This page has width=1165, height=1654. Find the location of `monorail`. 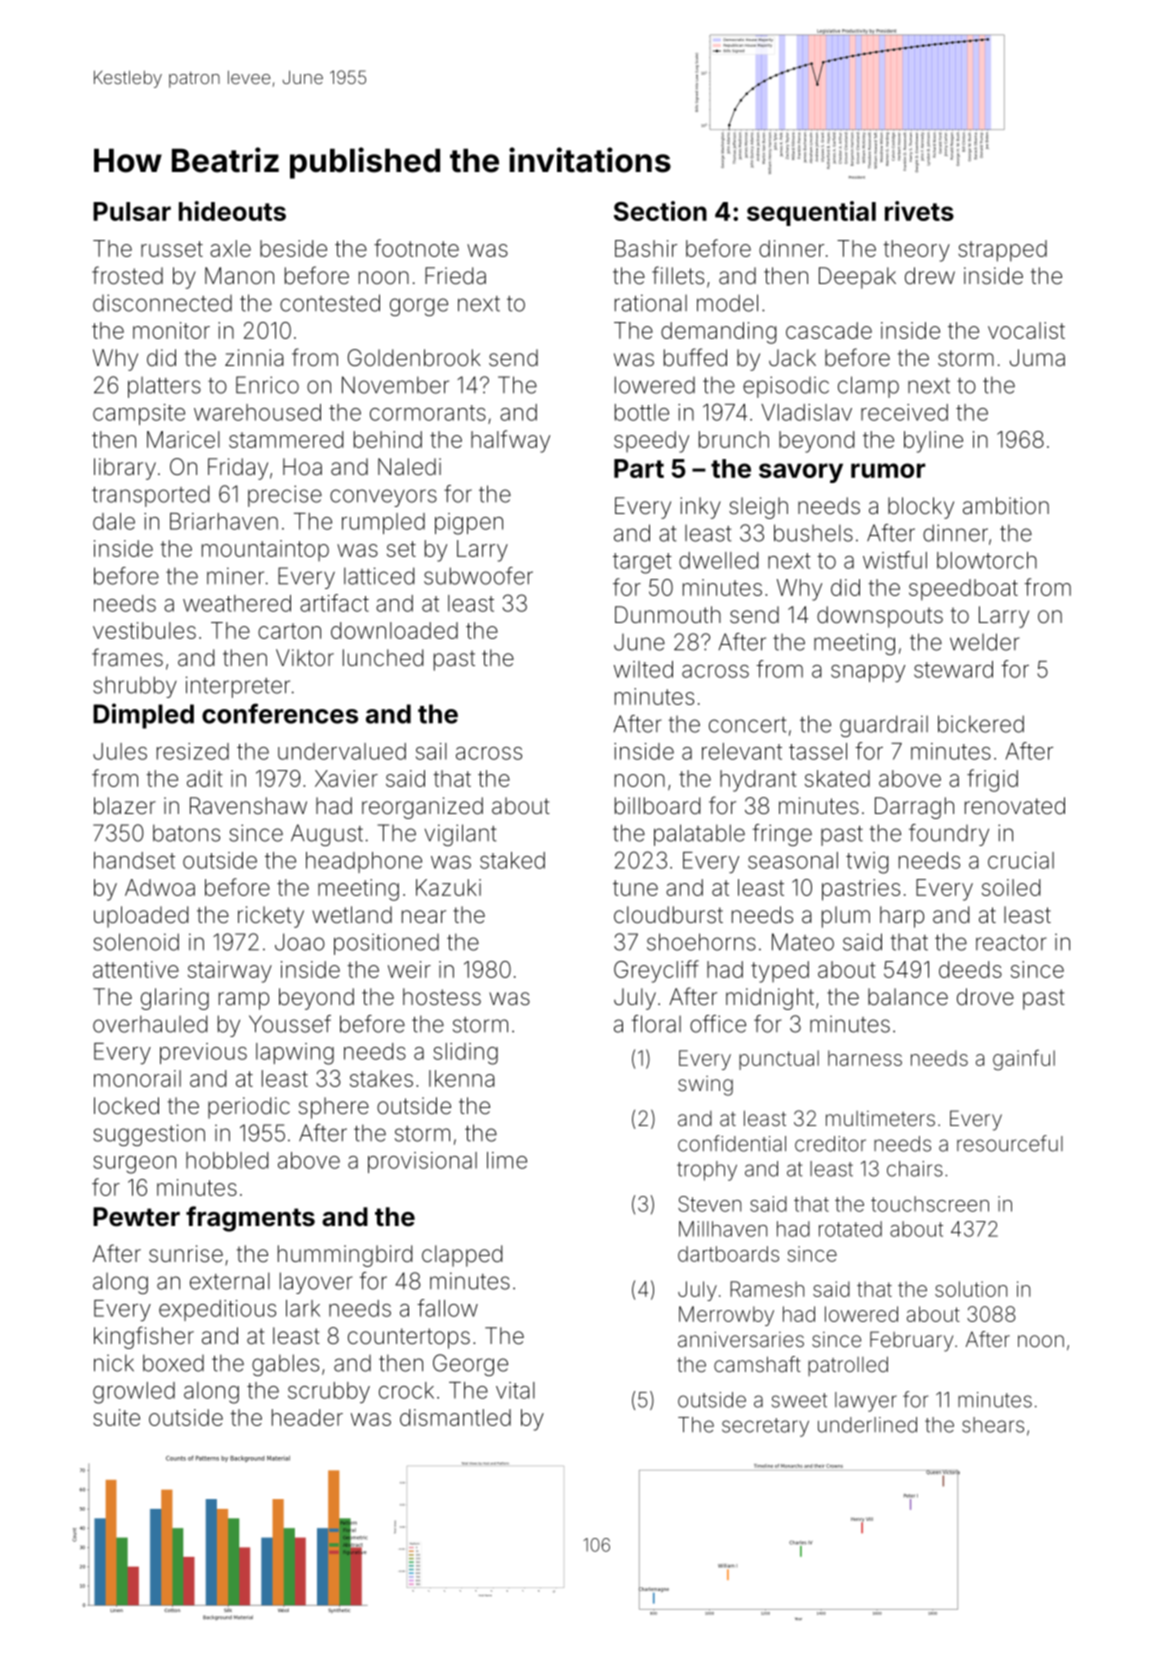

monorail is located at coordinates (137, 1078).
